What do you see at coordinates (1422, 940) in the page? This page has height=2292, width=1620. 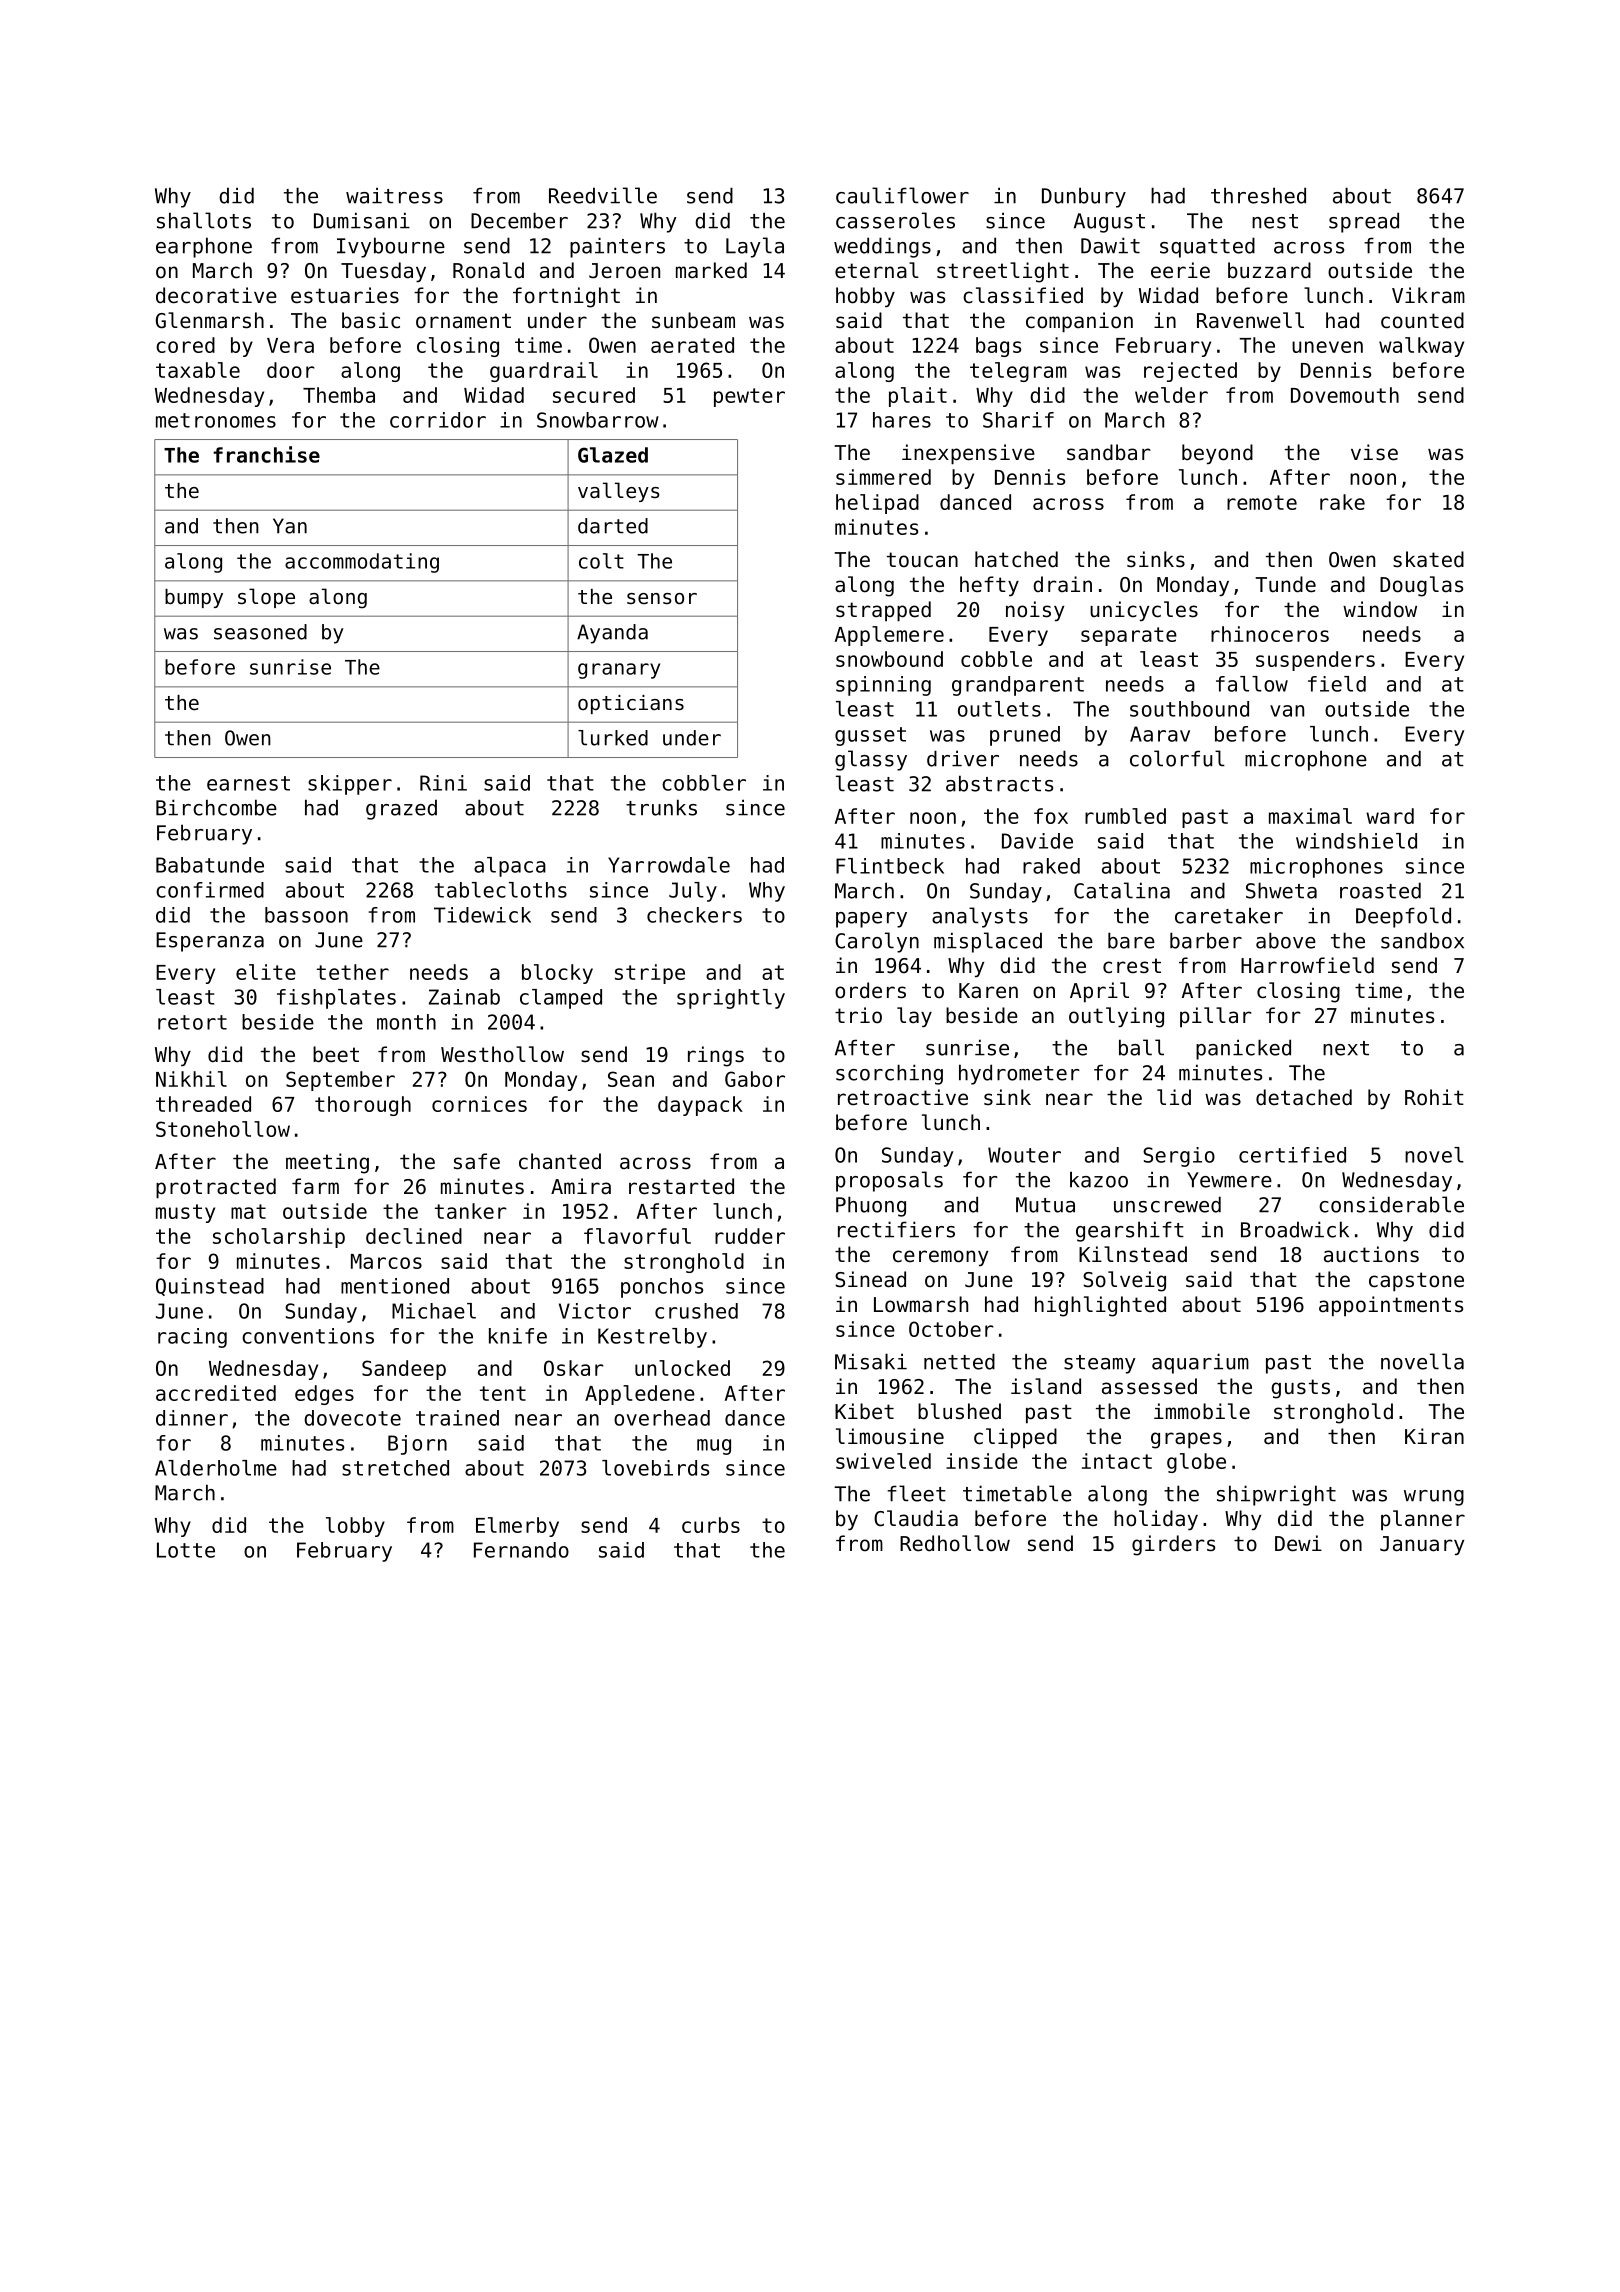 I see `sandbox` at bounding box center [1422, 940].
